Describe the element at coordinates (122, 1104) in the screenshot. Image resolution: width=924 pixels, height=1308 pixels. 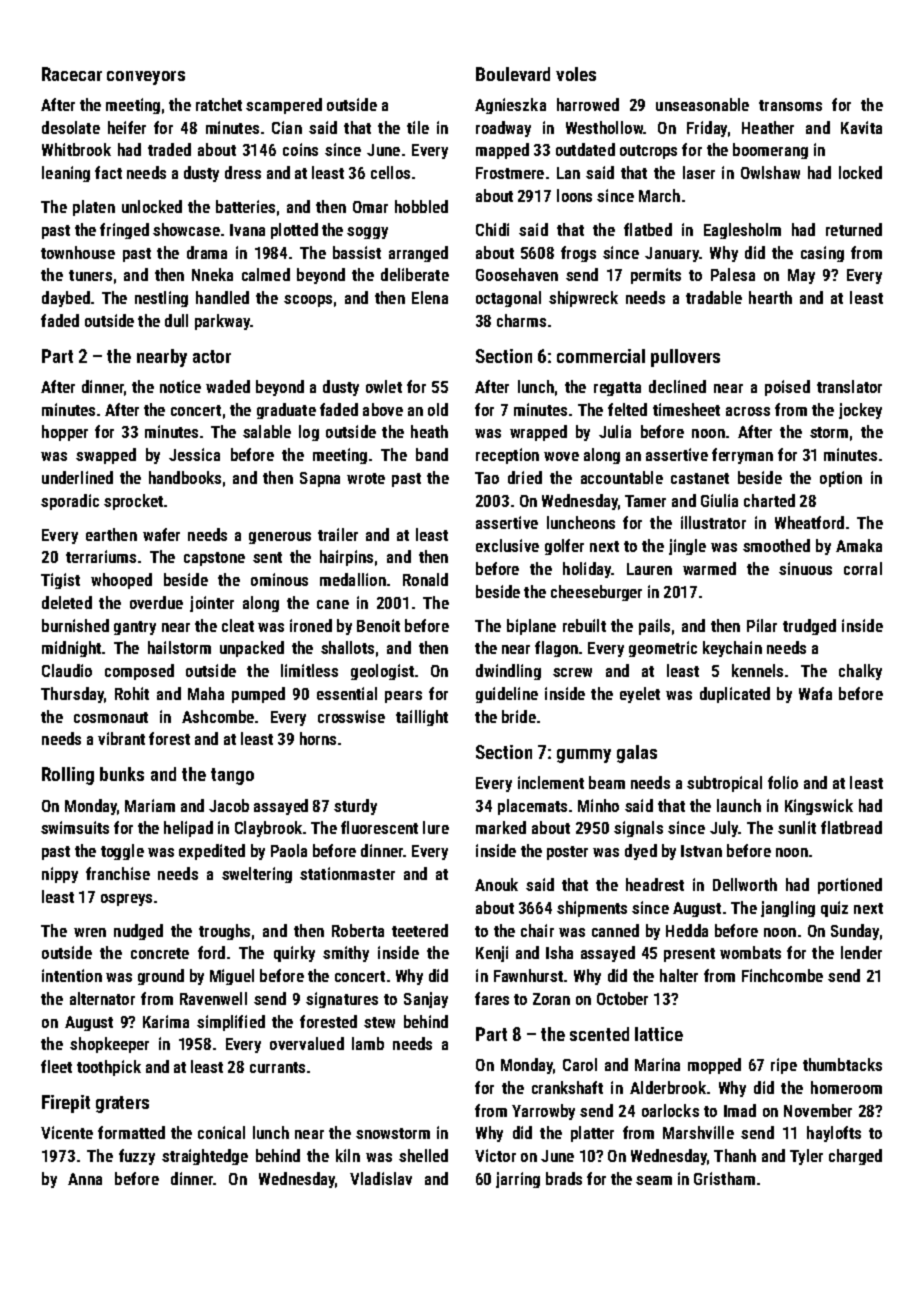
I see `graters` at that location.
